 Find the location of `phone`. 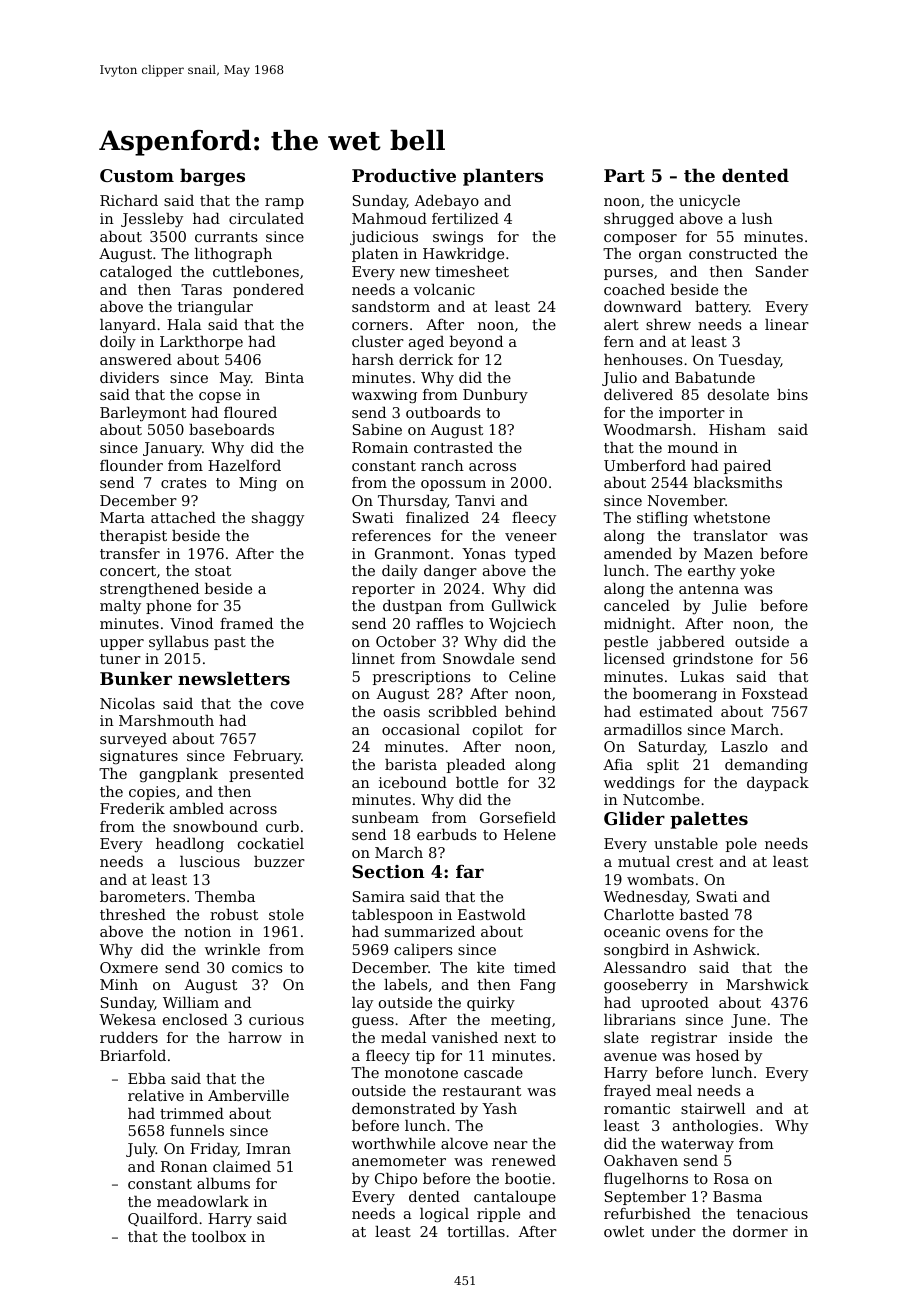

phone is located at coordinates (168, 607).
